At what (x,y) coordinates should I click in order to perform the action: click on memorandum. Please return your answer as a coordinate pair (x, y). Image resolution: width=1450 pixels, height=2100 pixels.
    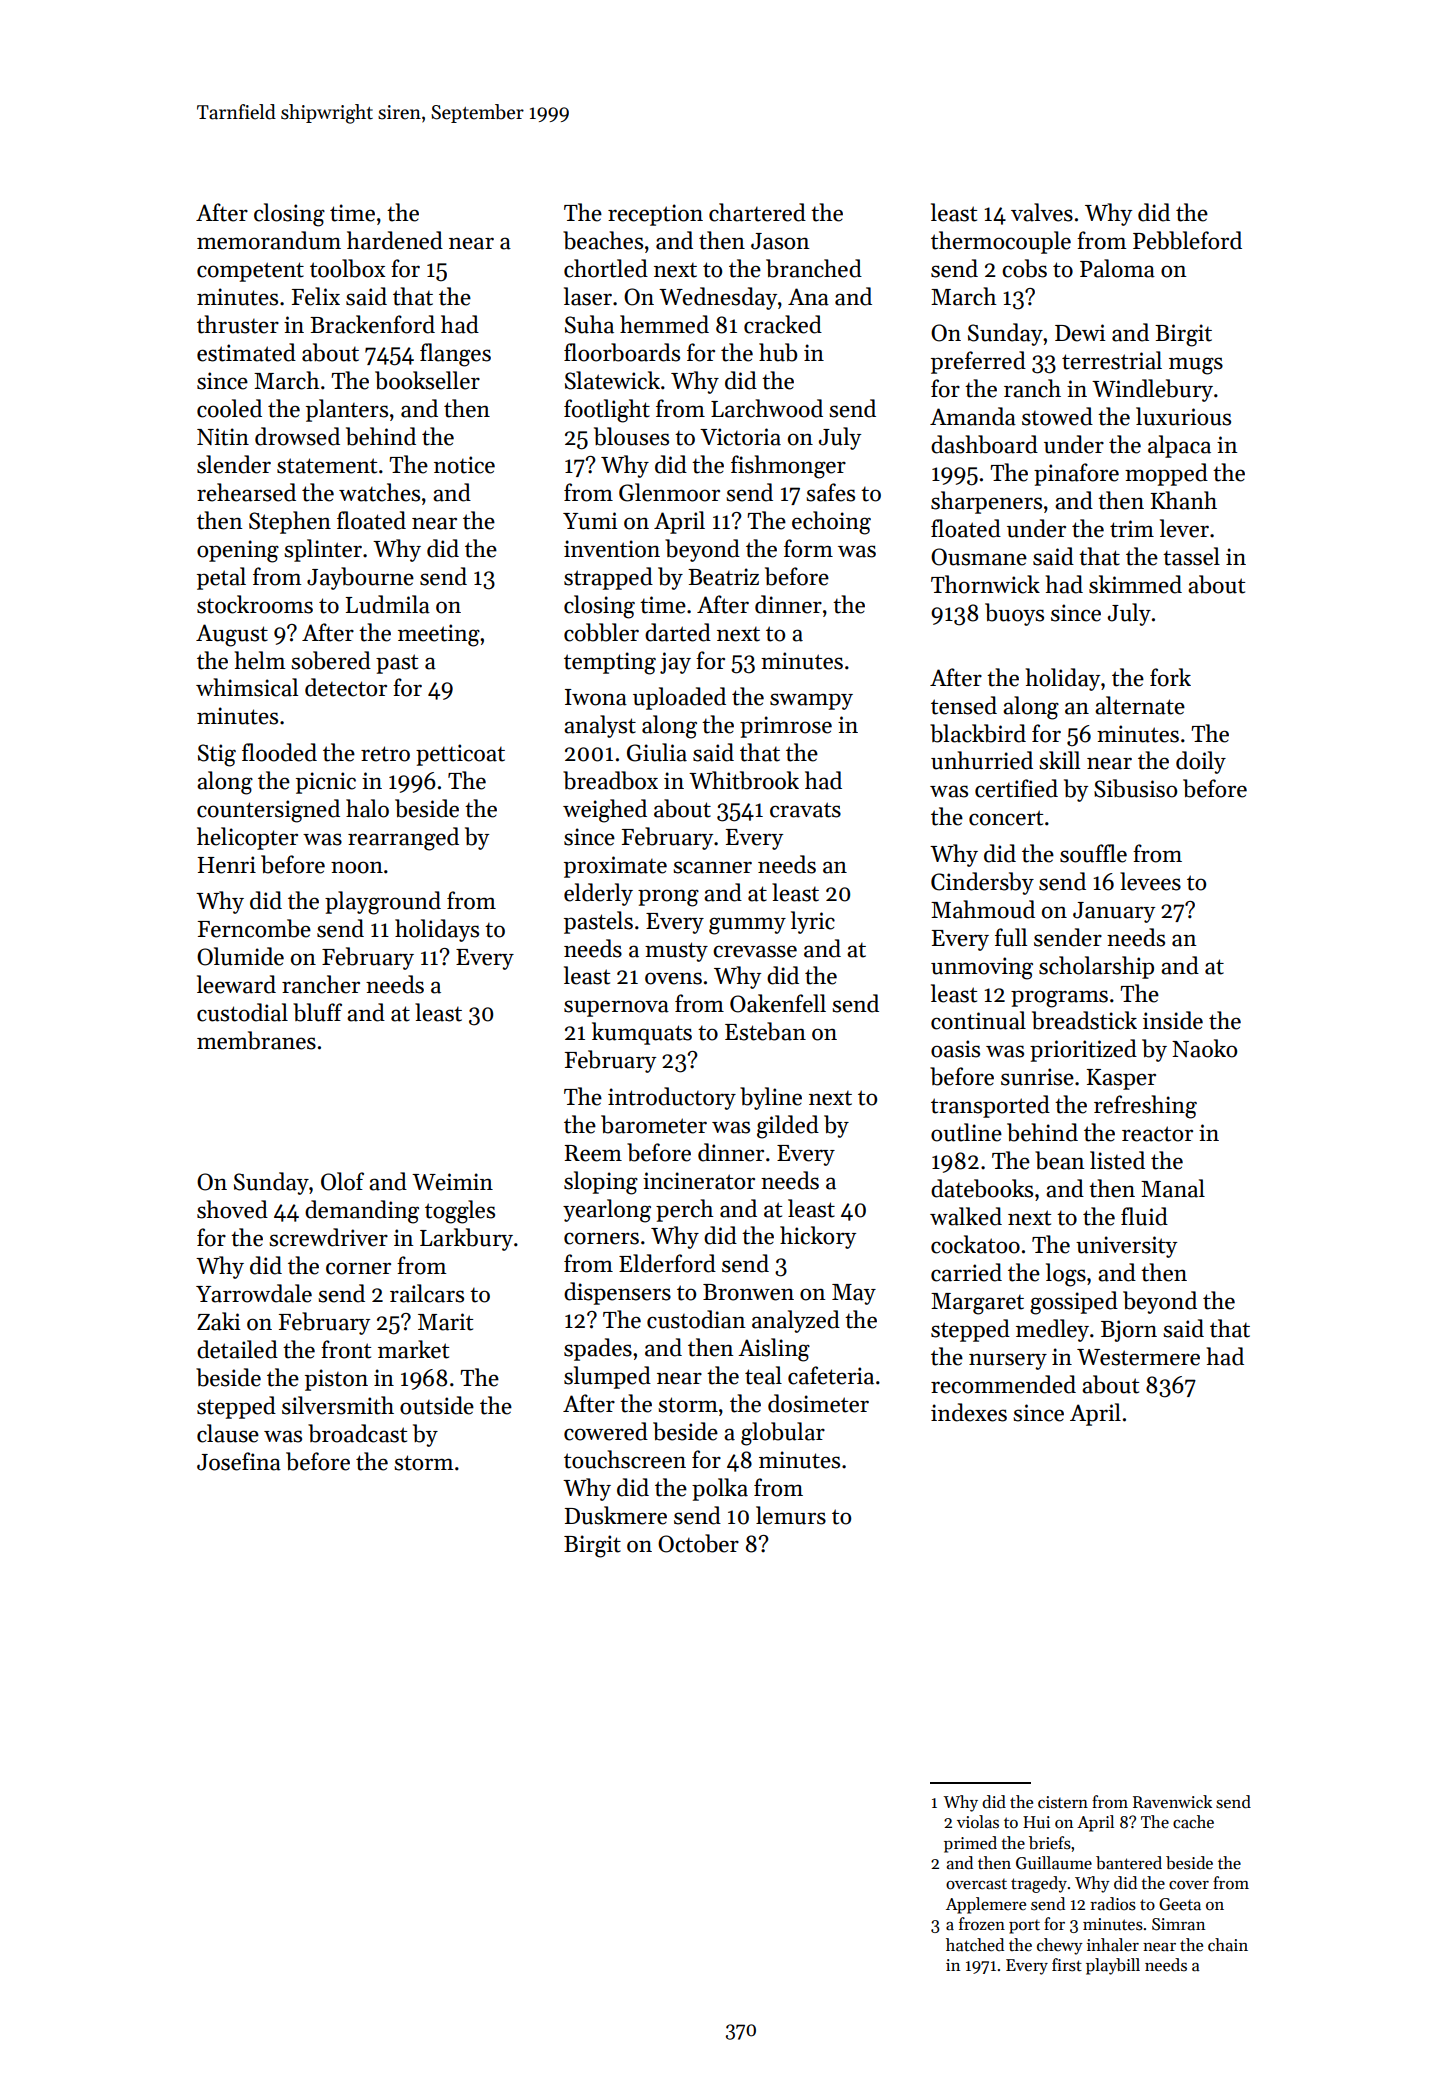
    Looking at the image, I should click on (269, 240).
